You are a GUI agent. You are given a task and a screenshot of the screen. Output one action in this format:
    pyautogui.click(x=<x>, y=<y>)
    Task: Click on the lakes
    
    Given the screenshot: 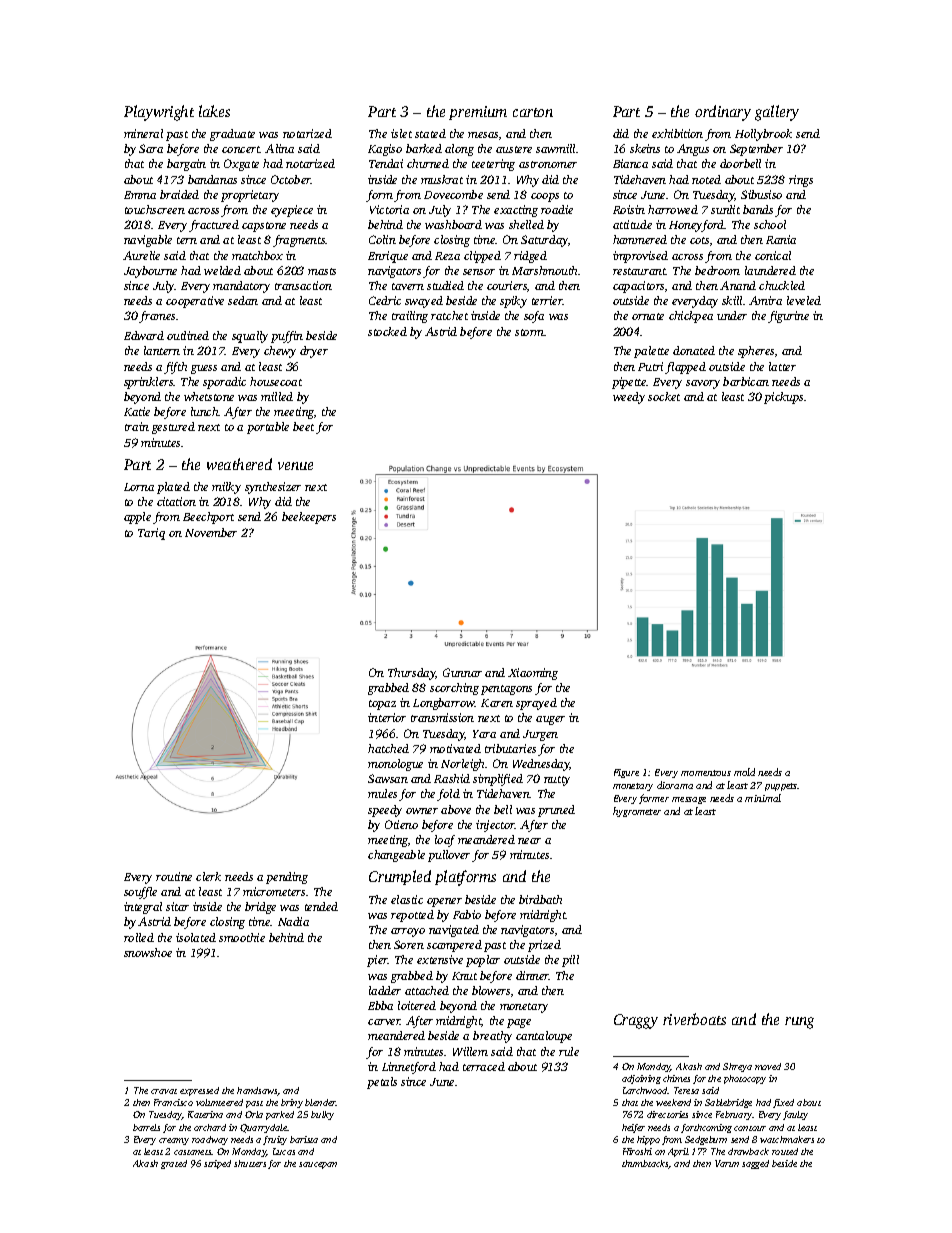 What is the action you would take?
    pyautogui.click(x=214, y=111)
